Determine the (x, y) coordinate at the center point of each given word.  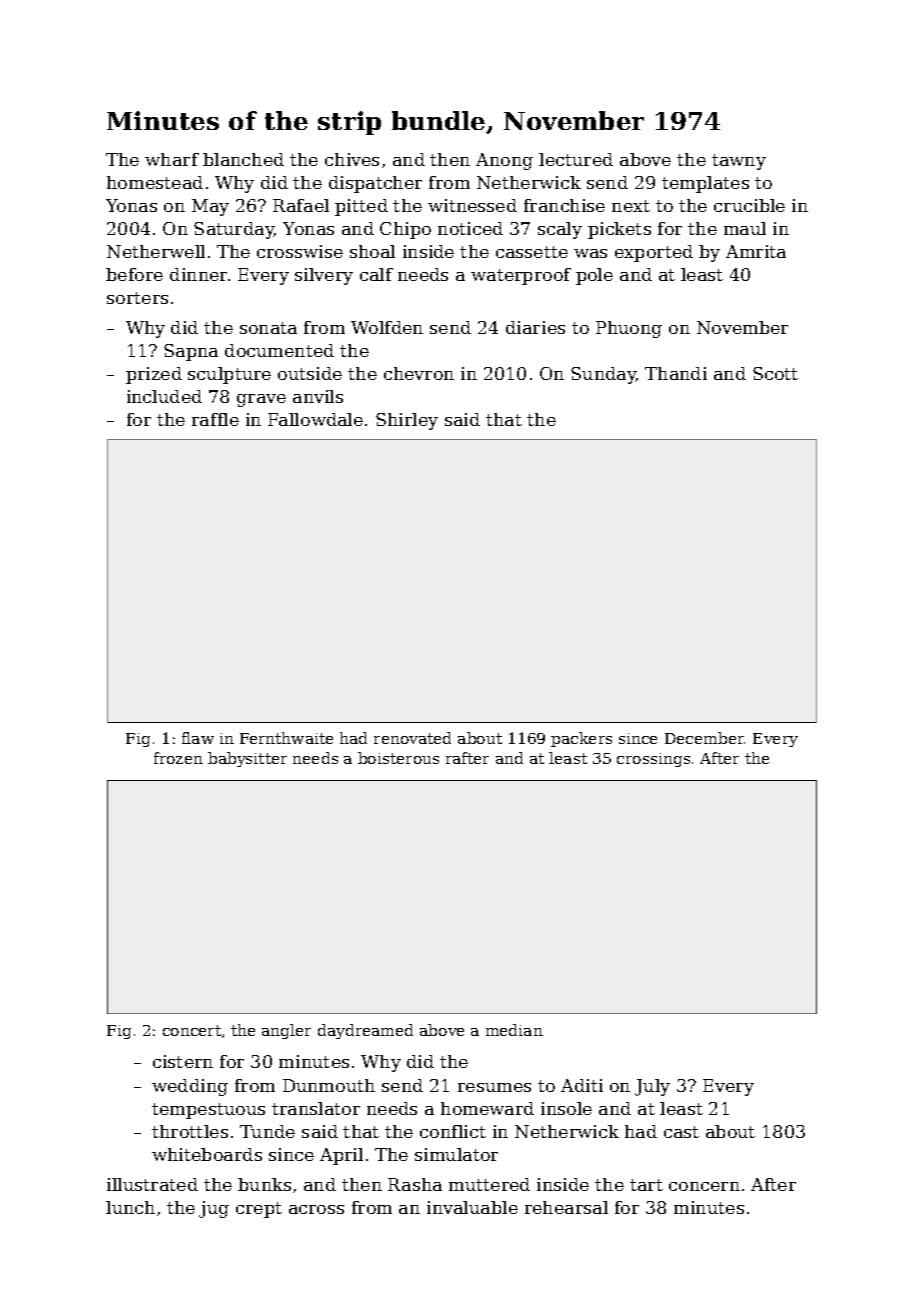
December (705, 738)
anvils (318, 396)
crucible (749, 205)
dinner (198, 274)
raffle (215, 419)
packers (581, 739)
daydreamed (365, 1031)
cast (681, 1132)
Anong (504, 161)
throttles (190, 1131)
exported (654, 253)
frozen (178, 758)
